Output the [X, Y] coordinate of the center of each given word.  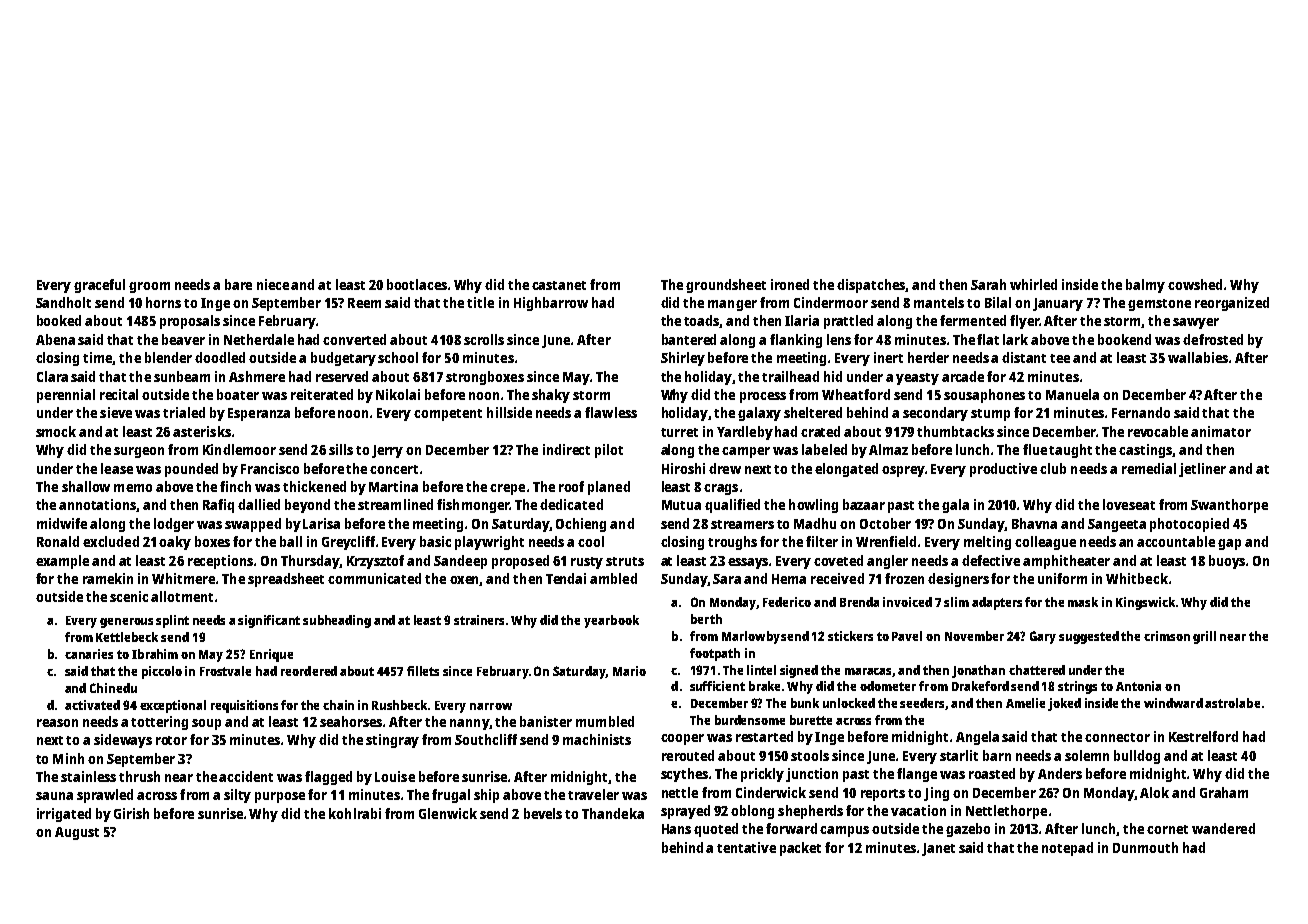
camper [746, 452]
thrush [139, 776]
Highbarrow [551, 304]
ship [486, 796]
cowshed [1195, 284]
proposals [190, 322]
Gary [1043, 637]
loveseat [1129, 504]
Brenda [859, 602]
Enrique [271, 655]
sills [341, 449]
